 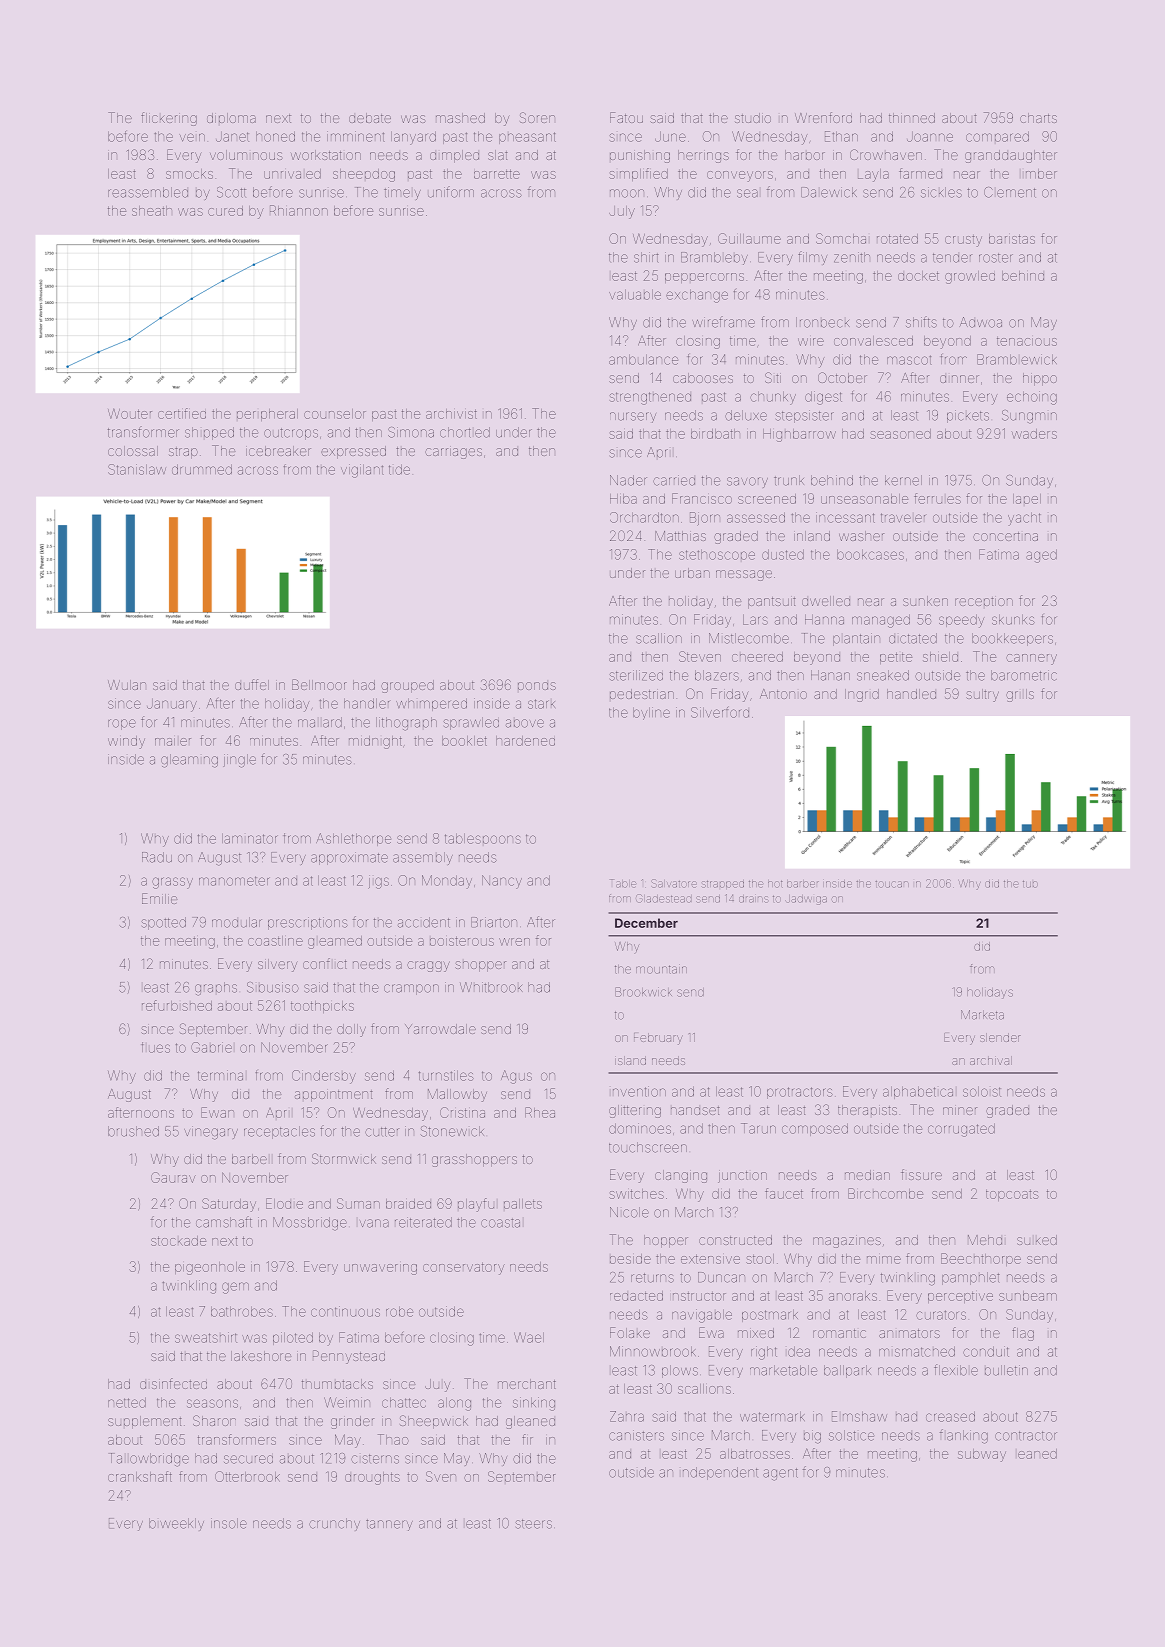 I want to click on assembly, so click(x=423, y=858).
